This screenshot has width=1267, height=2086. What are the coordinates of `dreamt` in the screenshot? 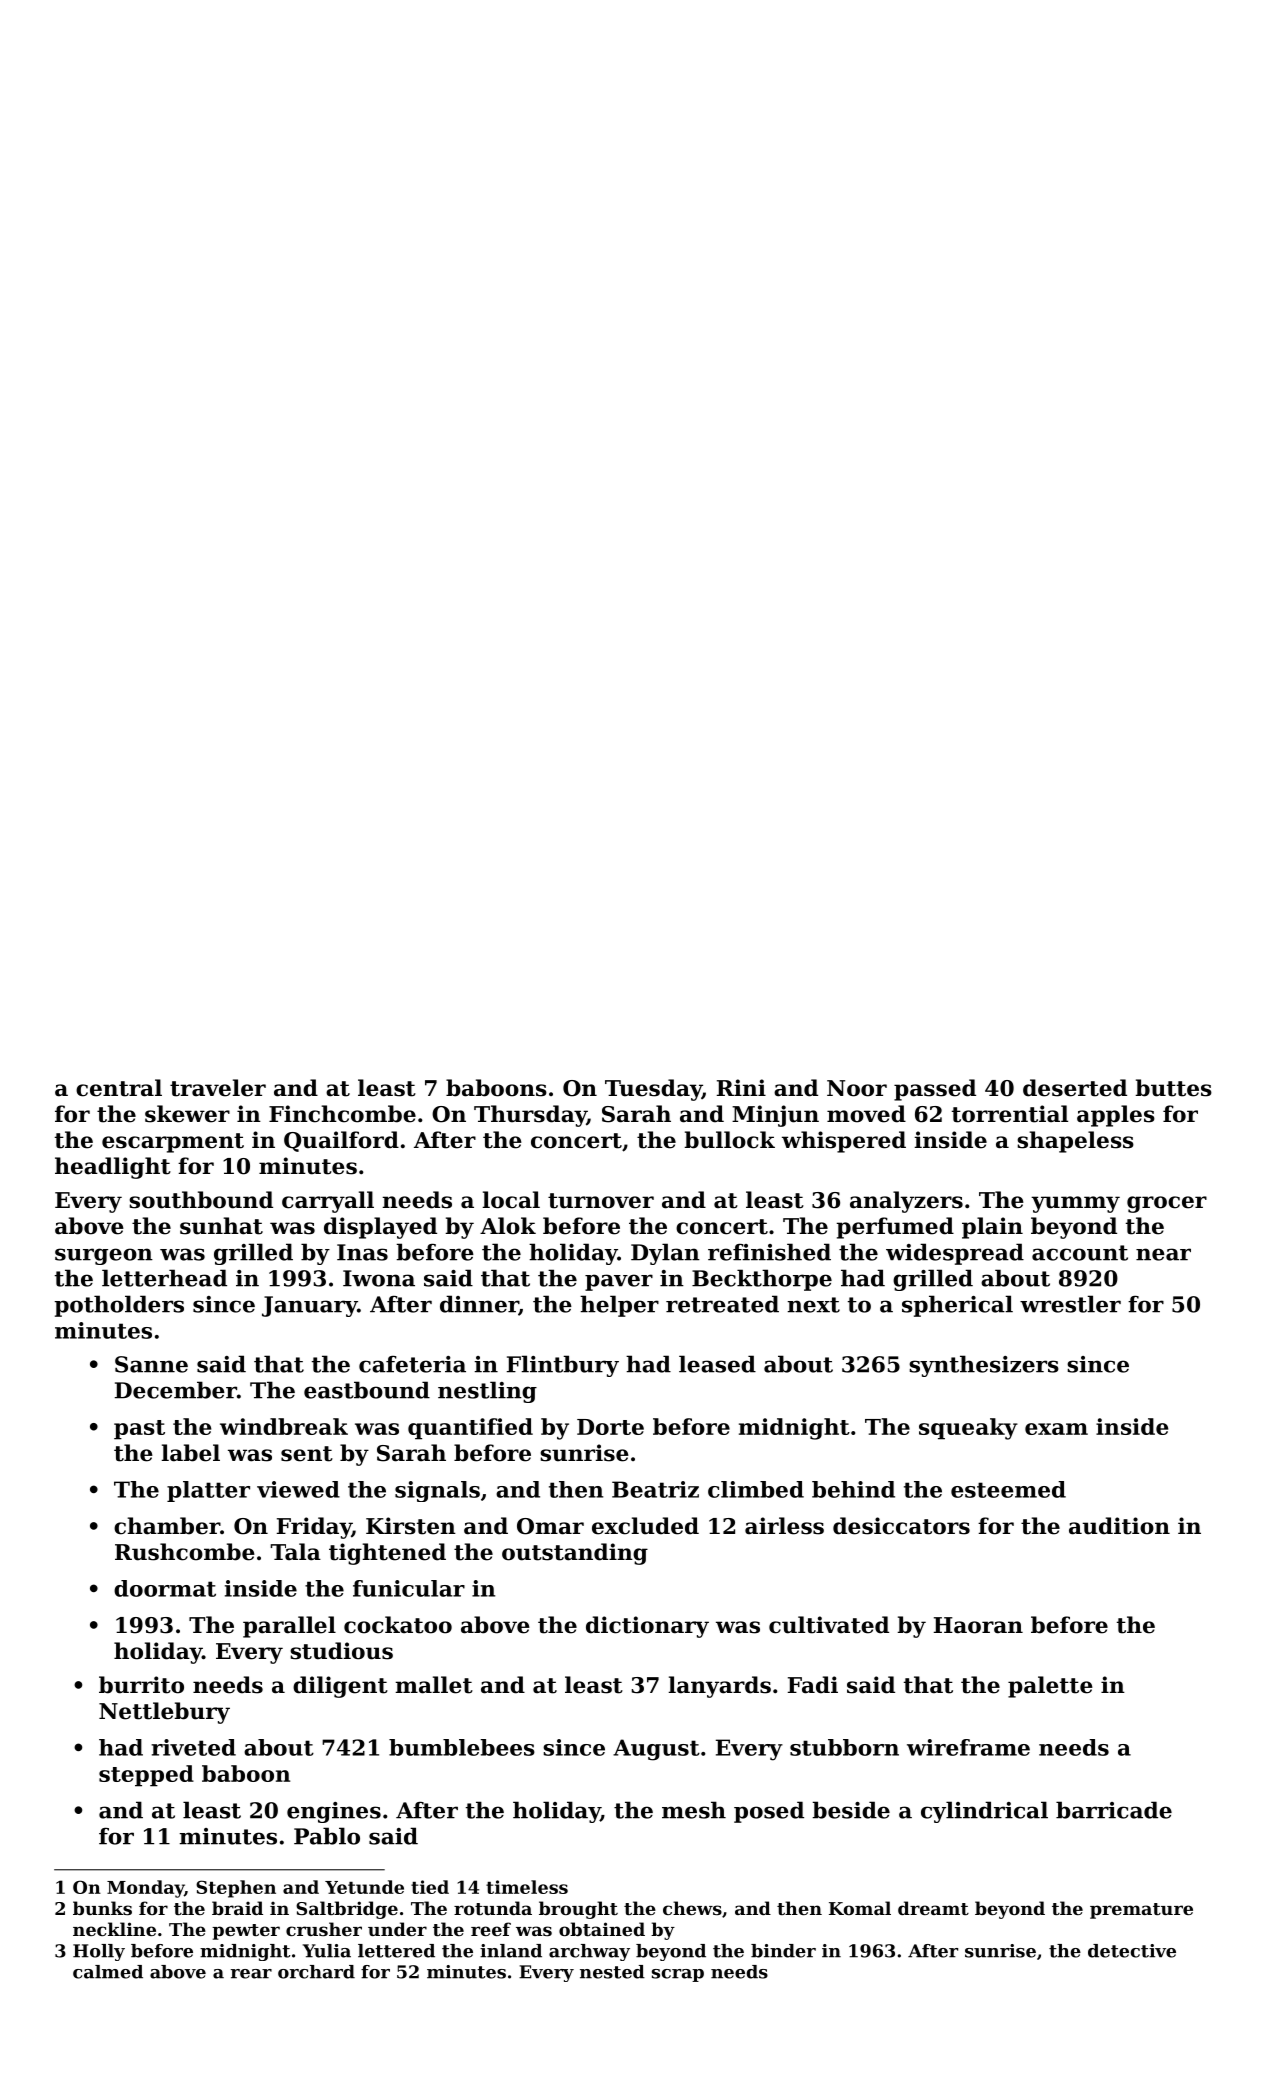 It's located at (933, 1908).
